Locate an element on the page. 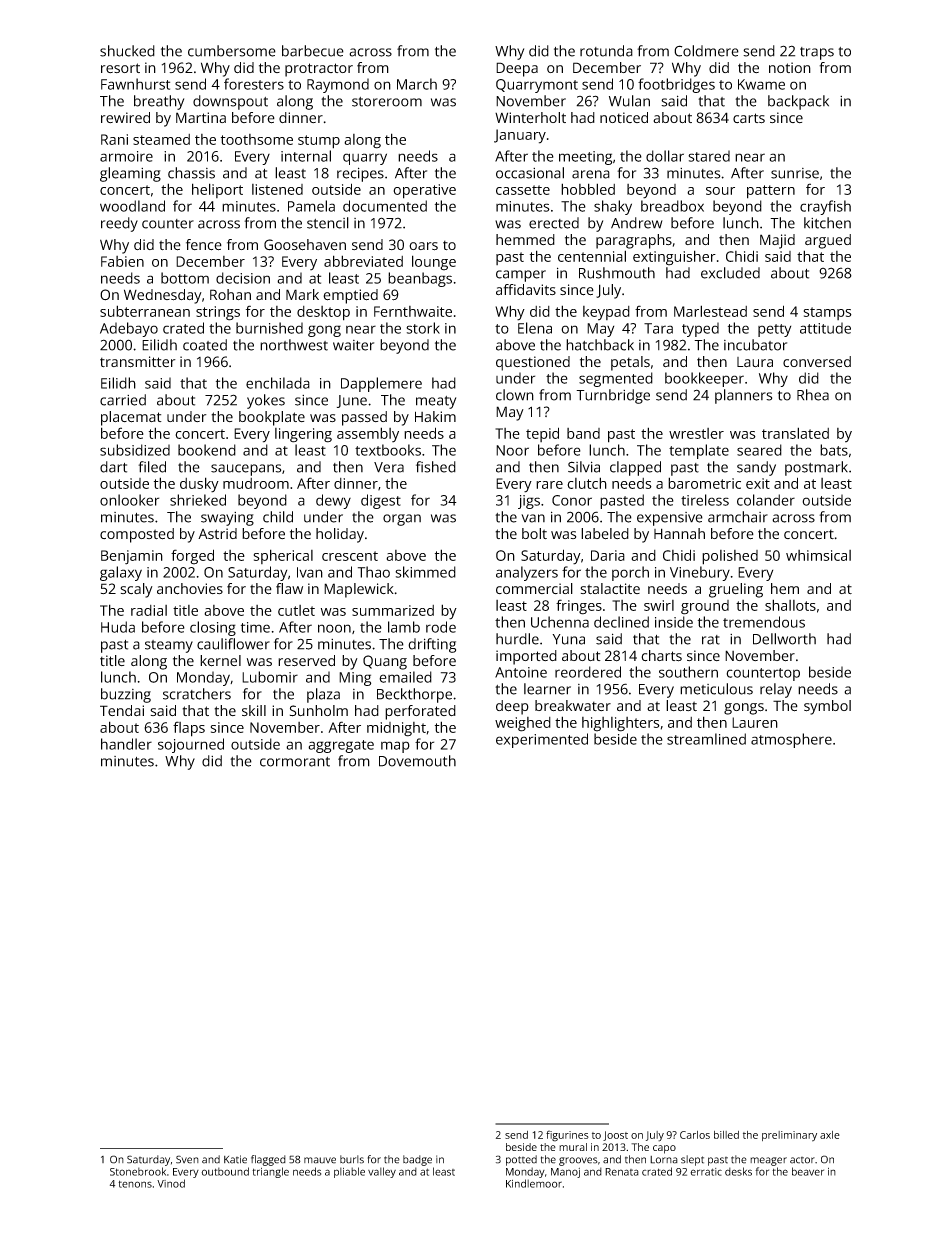 This page has width=952, height=1233. stump is located at coordinates (319, 142).
